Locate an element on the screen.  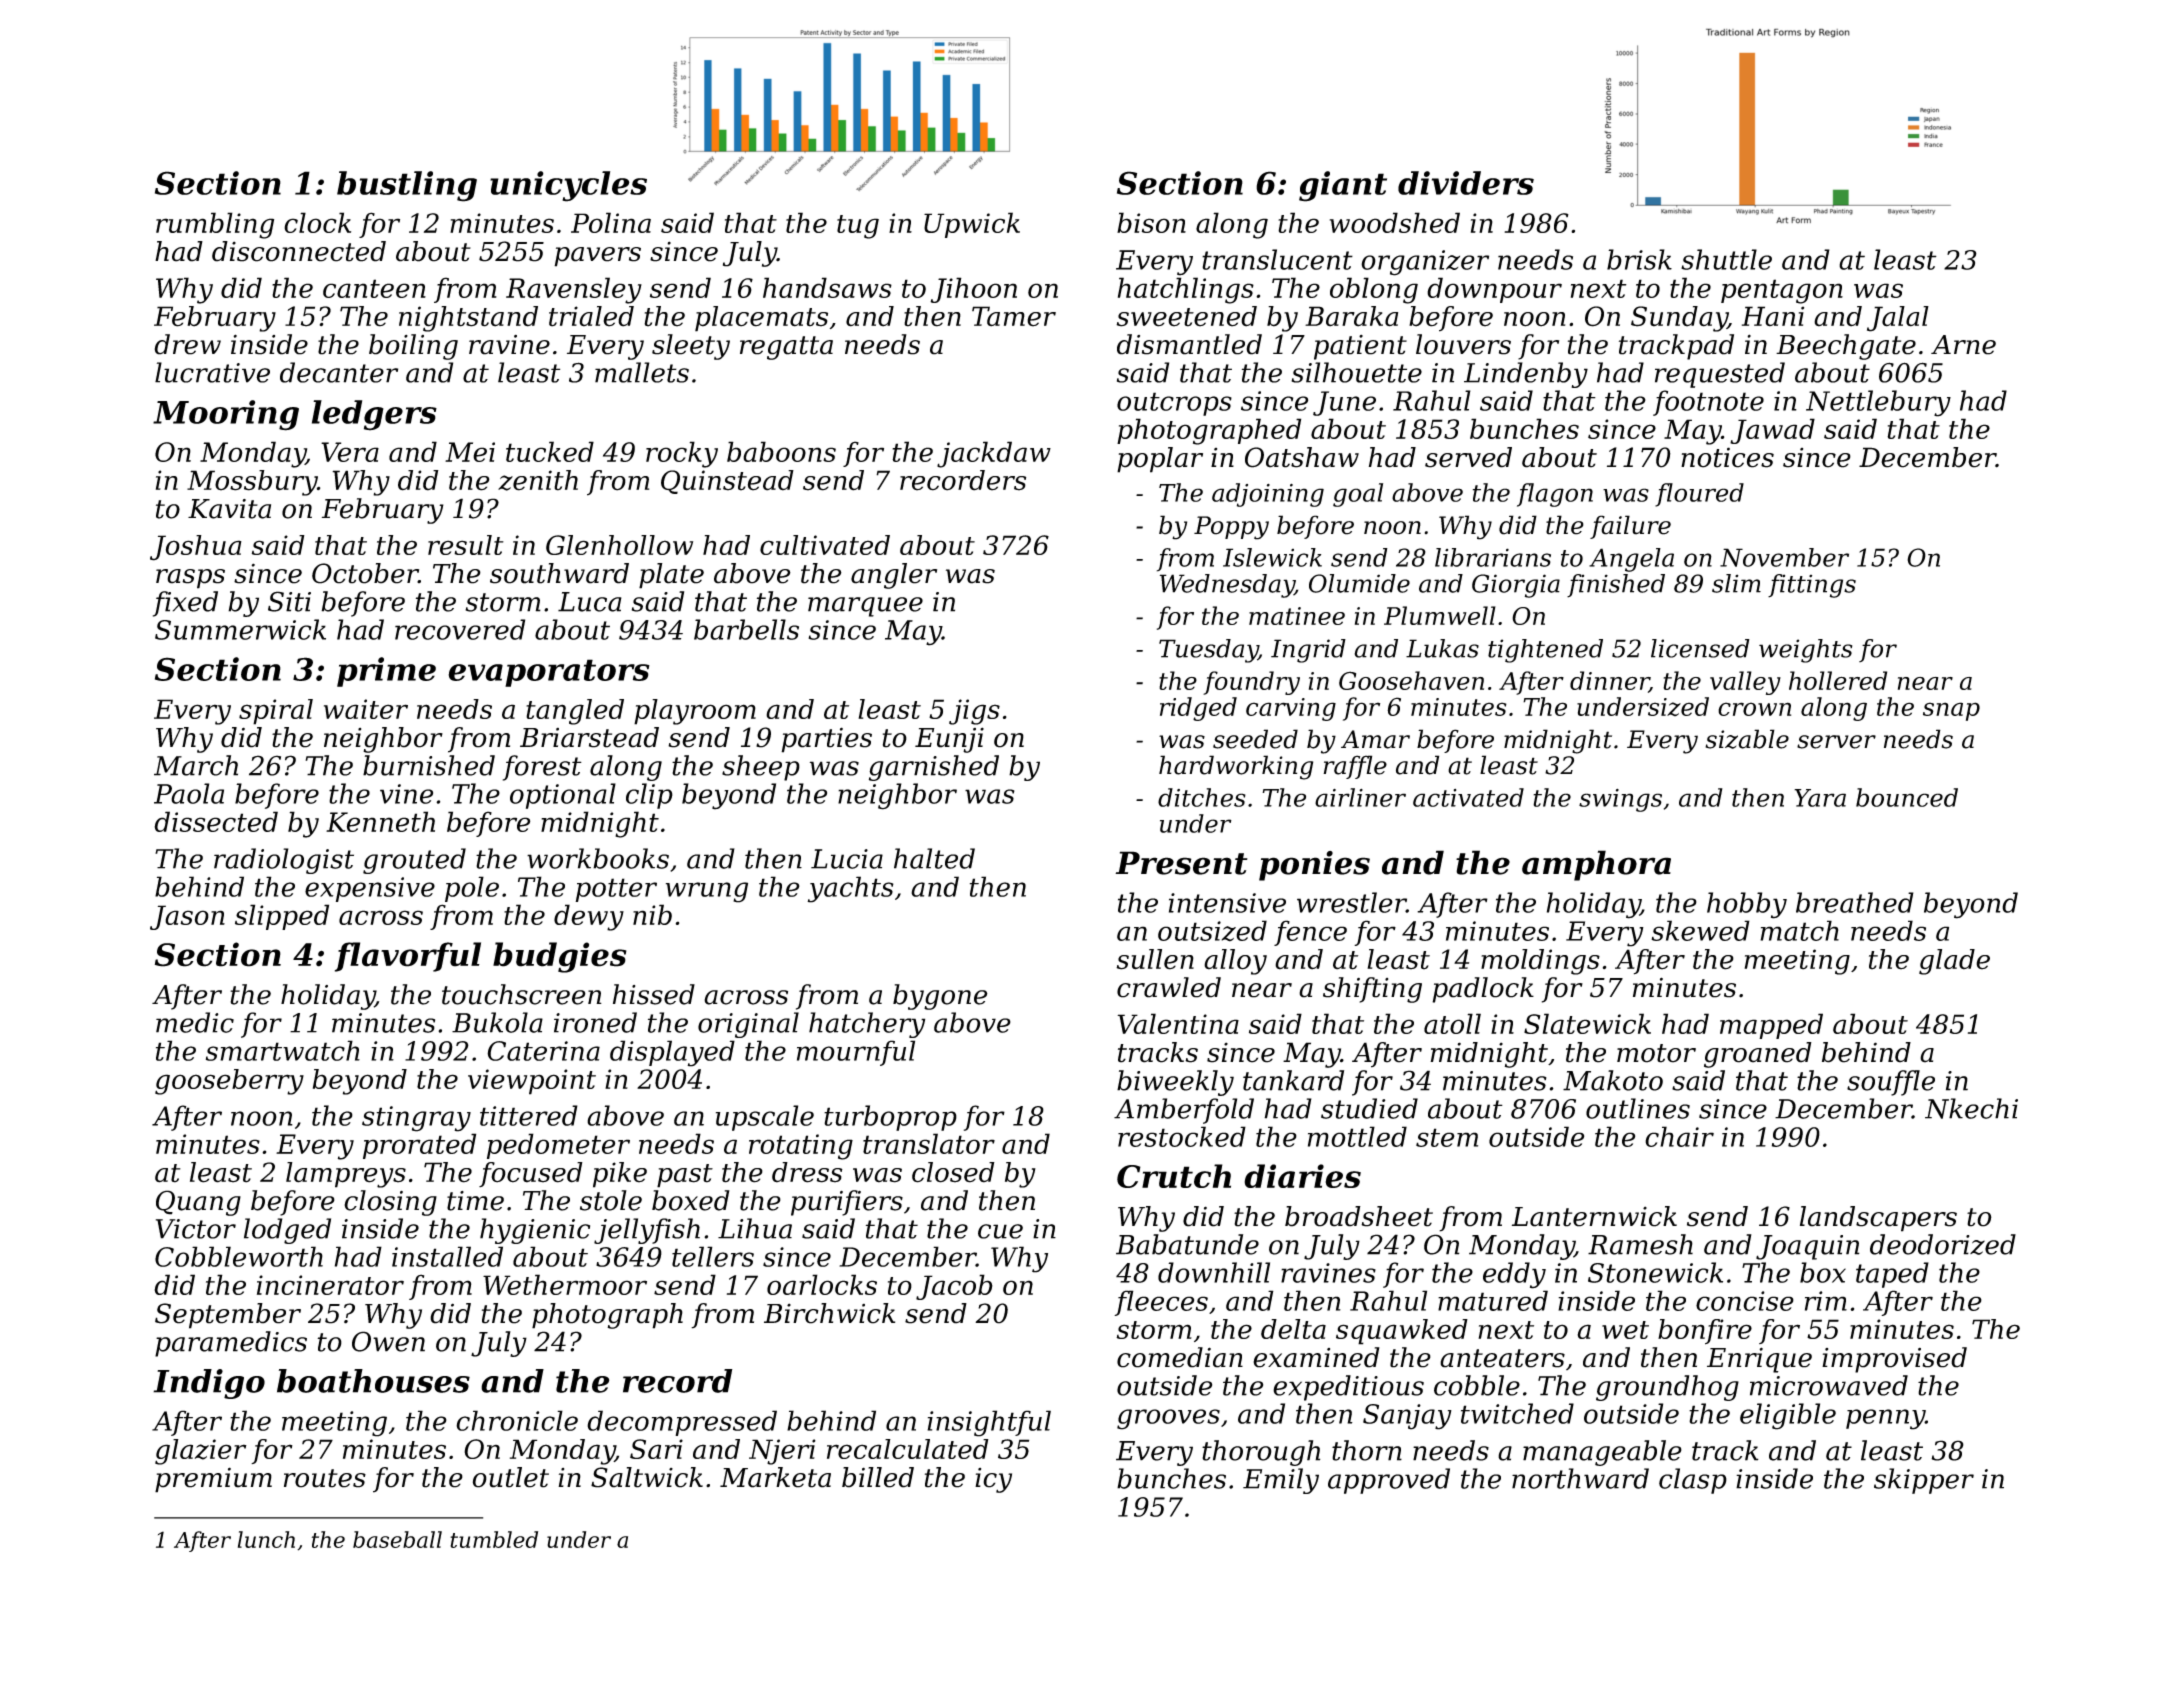
skipper is located at coordinates (1924, 1481).
